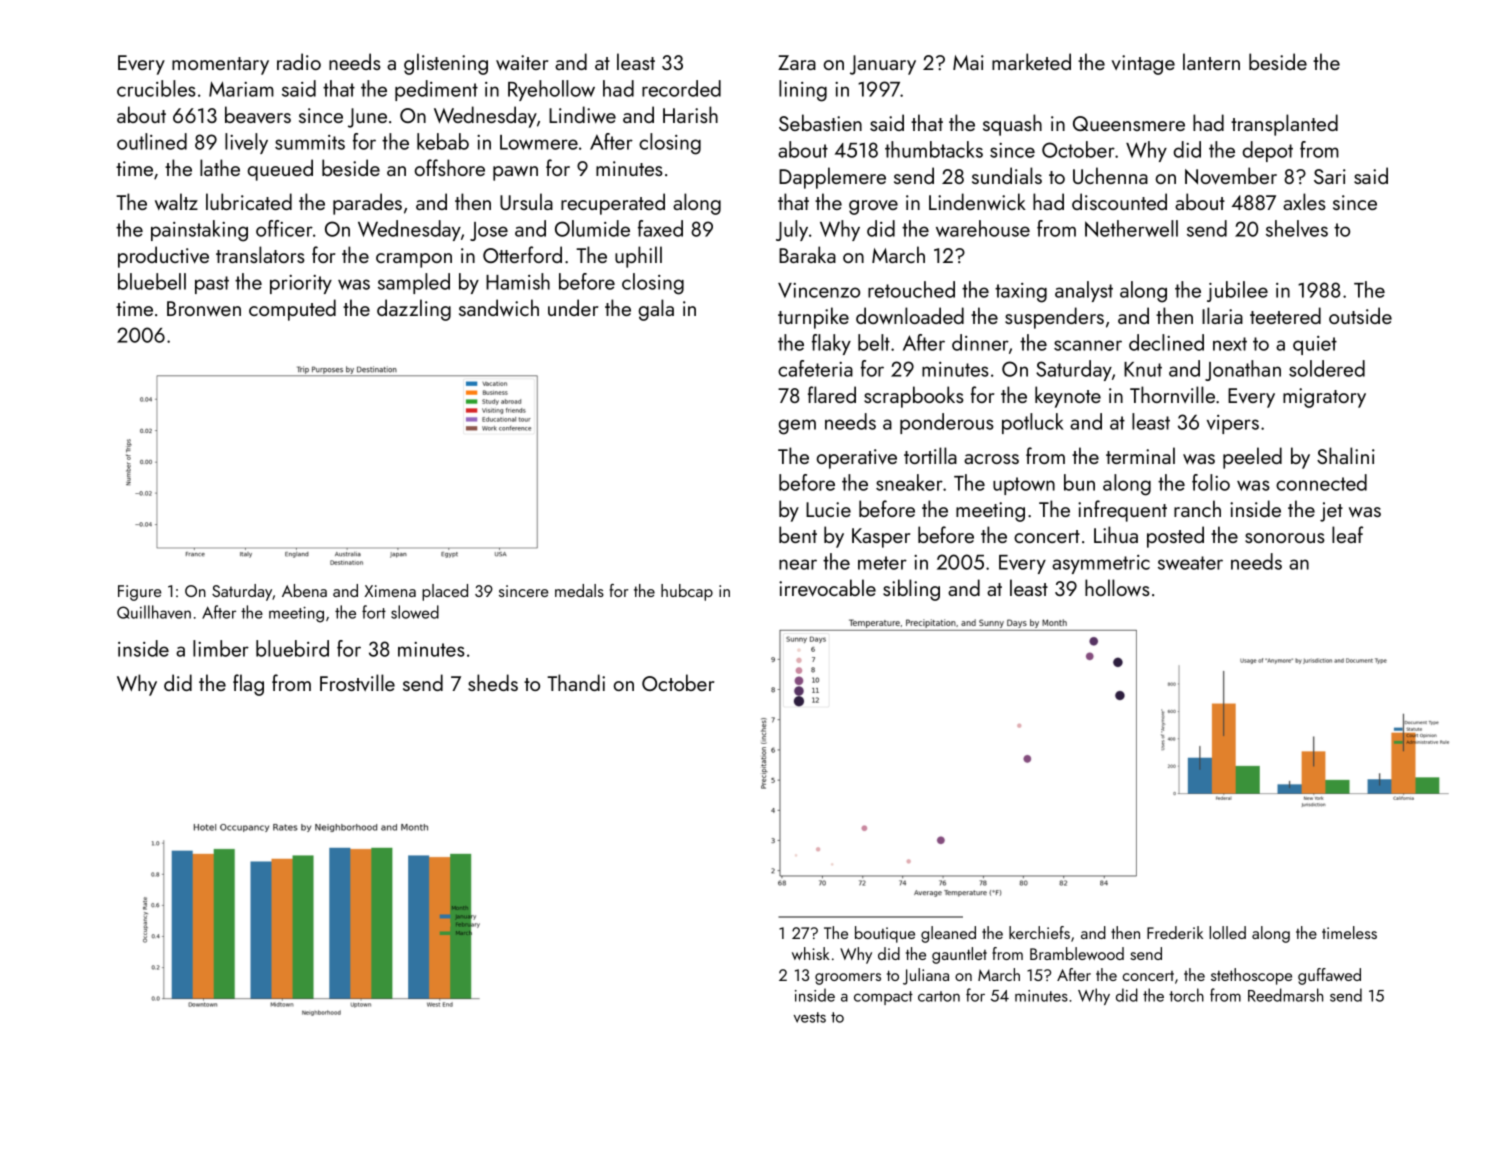  Describe the element at coordinates (493, 682) in the document. I see `sheds` at that location.
